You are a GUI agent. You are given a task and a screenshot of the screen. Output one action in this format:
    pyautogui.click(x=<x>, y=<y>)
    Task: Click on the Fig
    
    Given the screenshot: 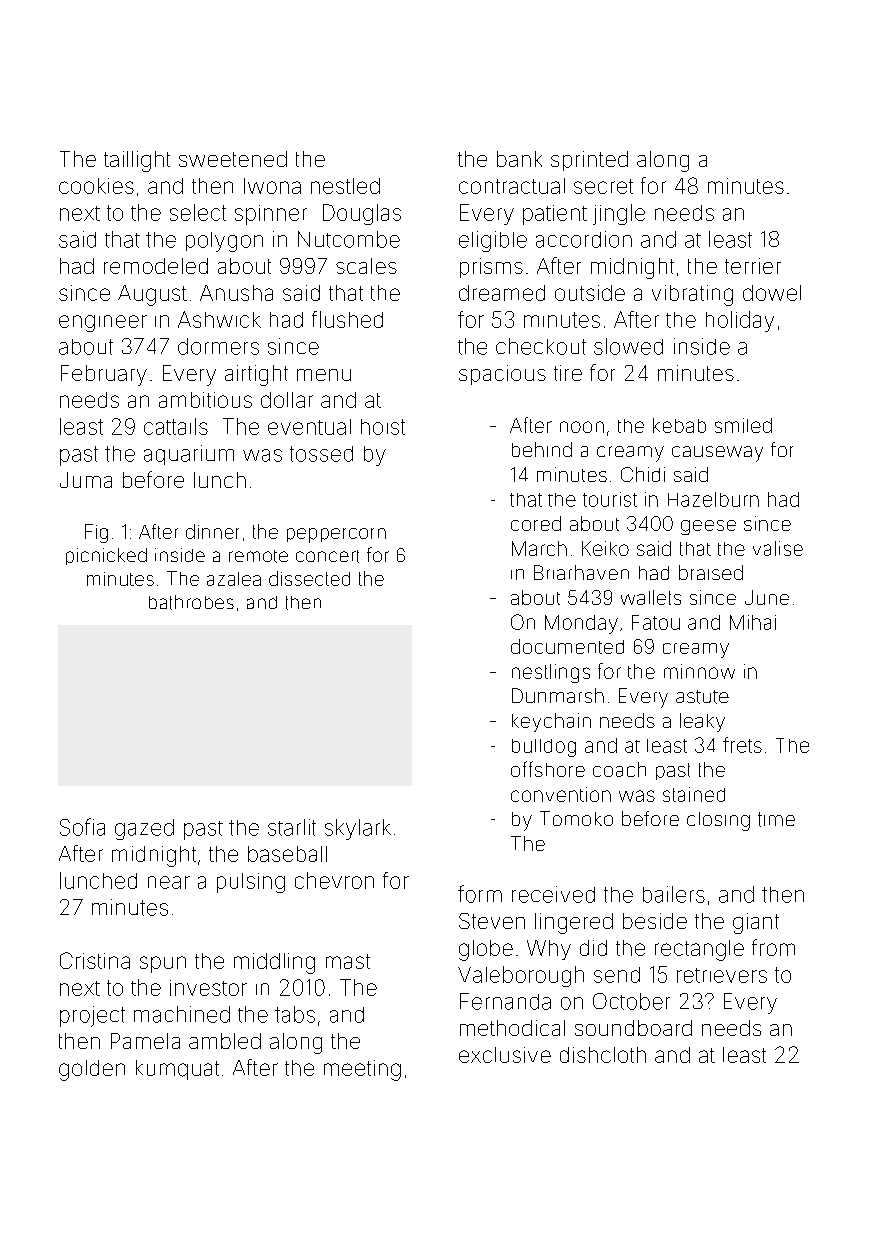 What is the action you would take?
    pyautogui.click(x=96, y=533)
